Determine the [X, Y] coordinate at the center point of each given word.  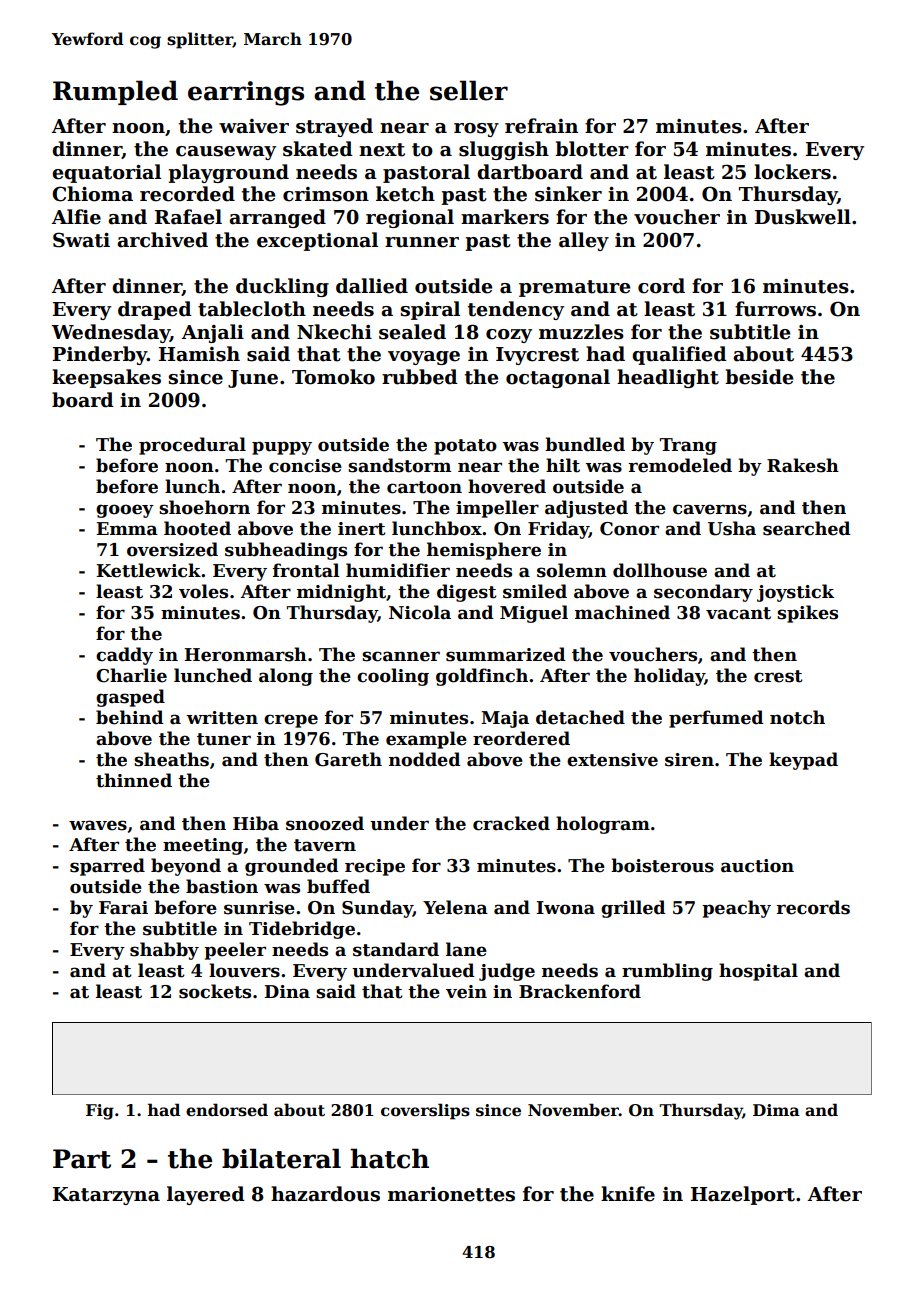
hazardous [325, 1194]
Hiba [256, 823]
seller [469, 90]
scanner [401, 656]
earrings [246, 93]
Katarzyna [106, 1196]
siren [689, 760]
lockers [792, 172]
